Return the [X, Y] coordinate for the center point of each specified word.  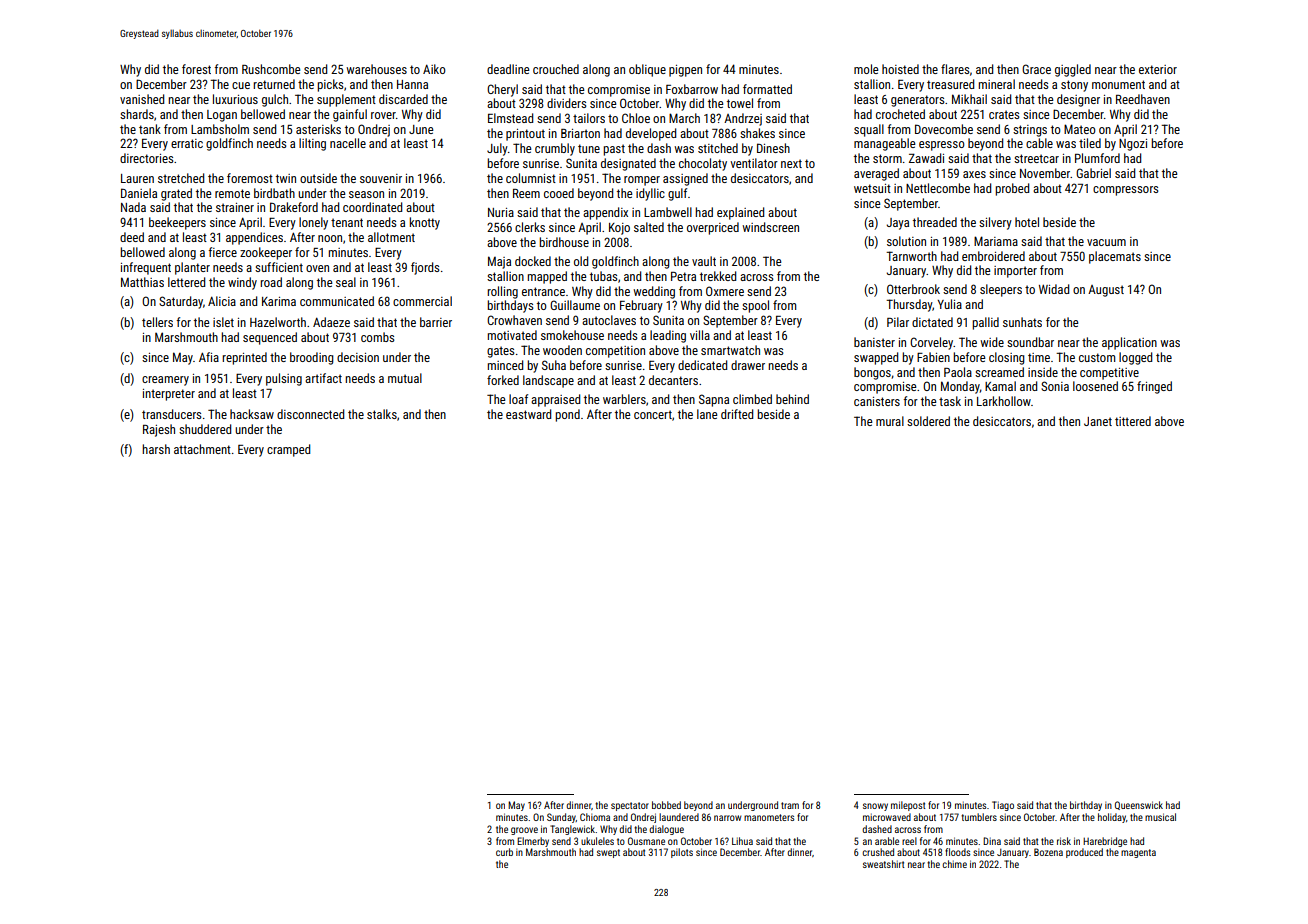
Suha [554, 365]
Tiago [1003, 806]
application [1129, 343]
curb [504, 852]
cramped [288, 450]
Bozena [1048, 852]
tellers [157, 322]
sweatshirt [884, 864]
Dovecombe [944, 129]
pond [567, 415]
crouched [556, 69]
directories [147, 158]
